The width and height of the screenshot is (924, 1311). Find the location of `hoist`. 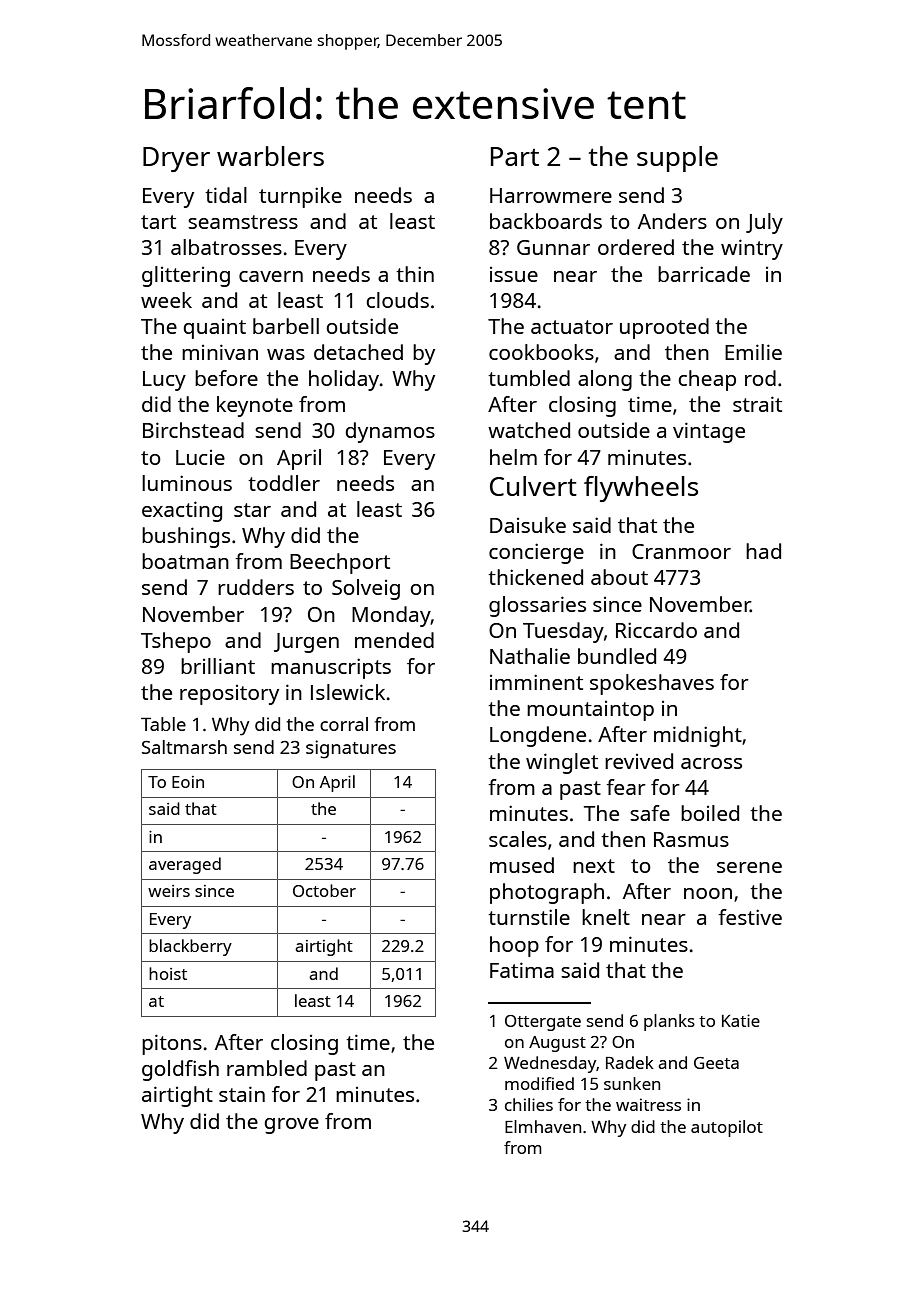

hoist is located at coordinates (168, 973).
